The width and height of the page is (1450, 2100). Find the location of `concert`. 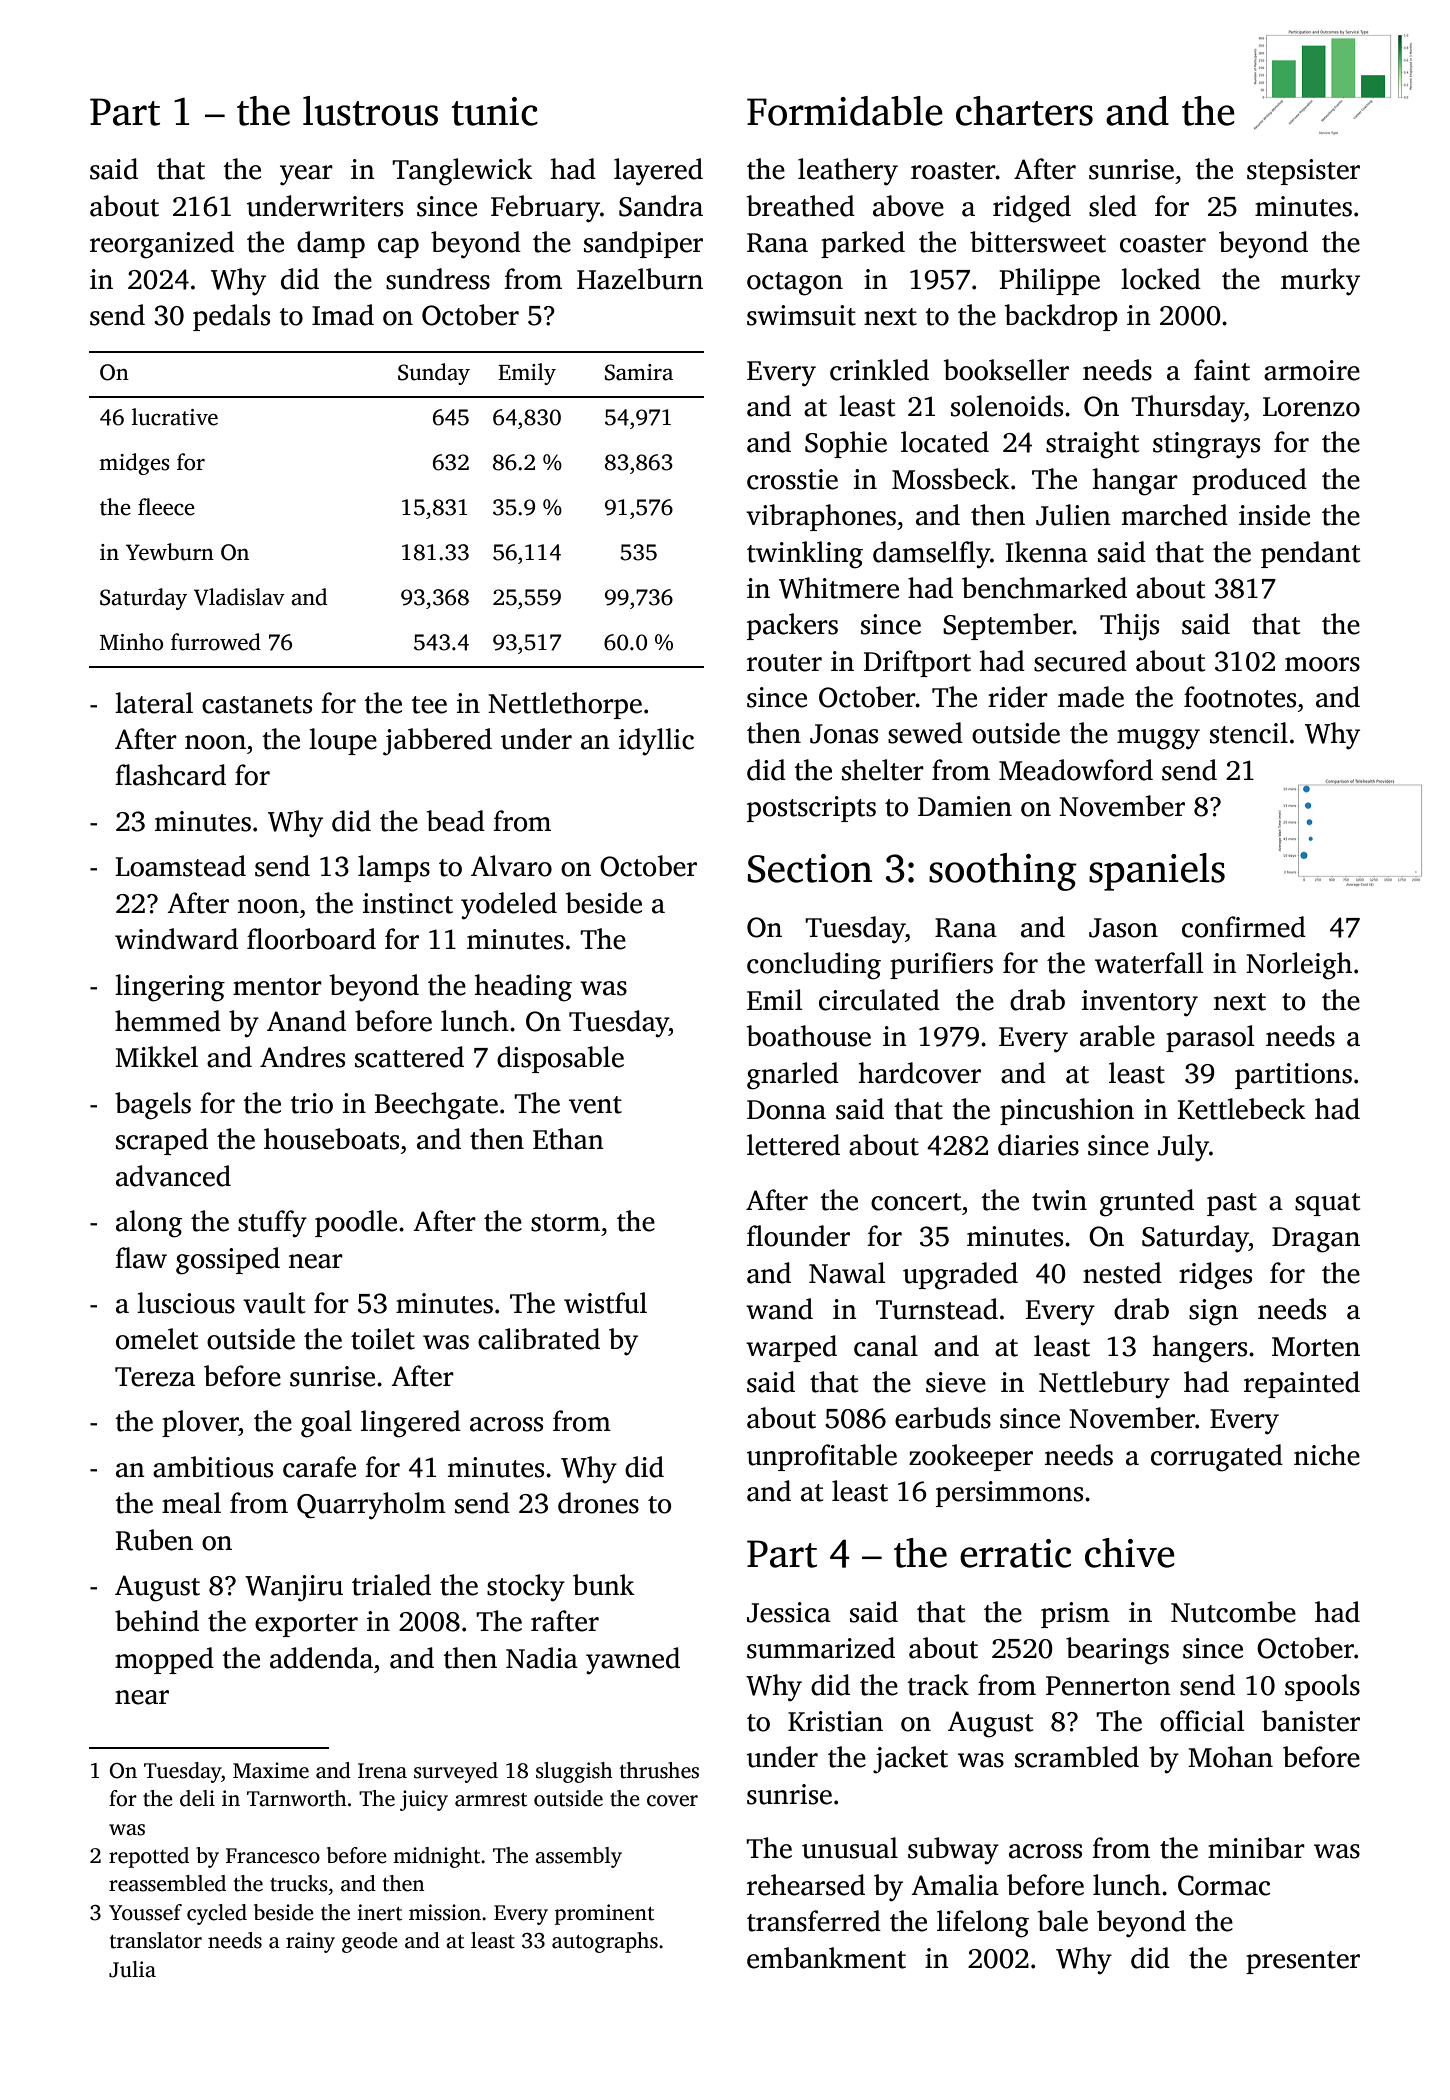

concert is located at coordinates (916, 1202).
